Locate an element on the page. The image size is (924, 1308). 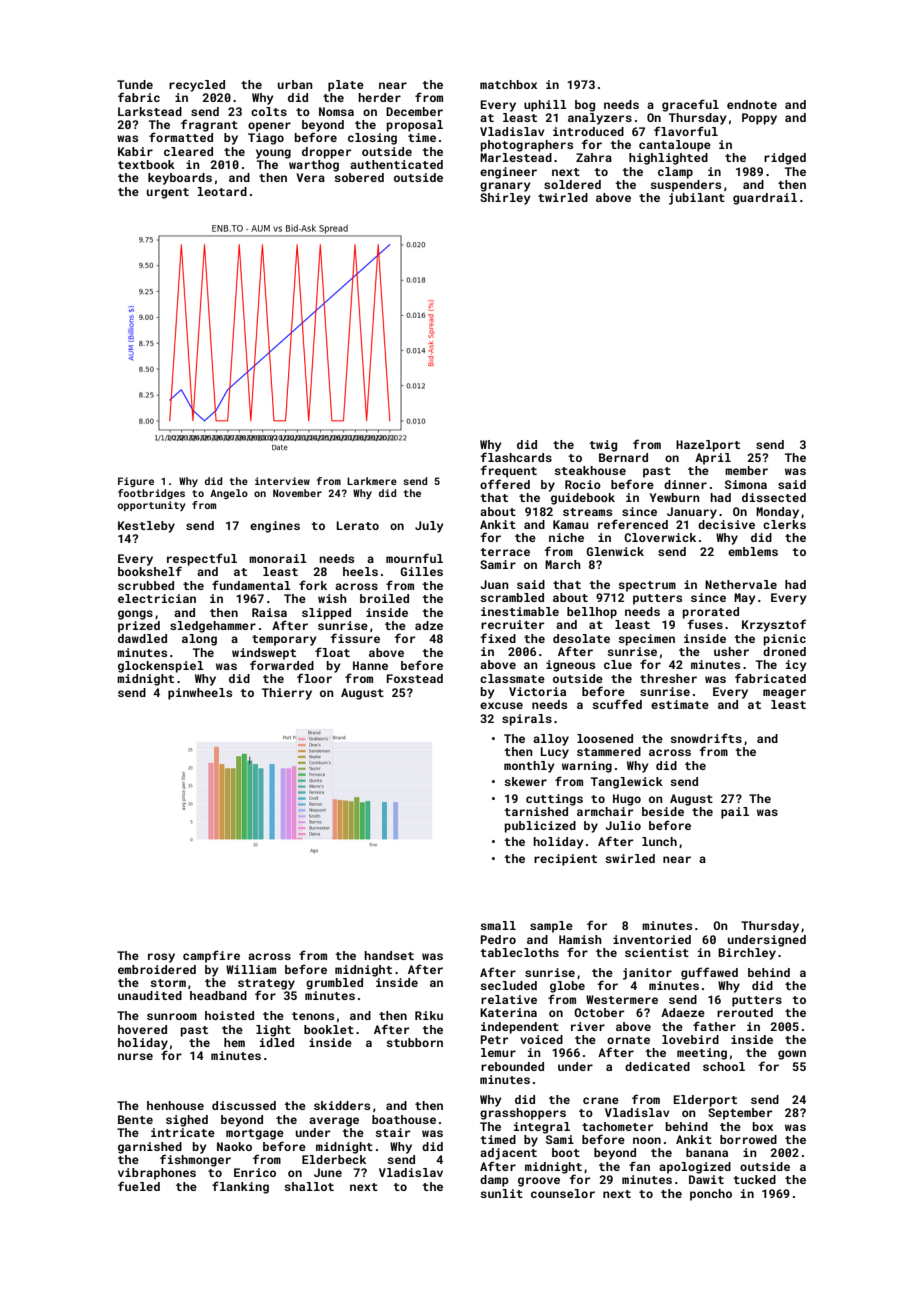
flashcards is located at coordinates (516, 457).
